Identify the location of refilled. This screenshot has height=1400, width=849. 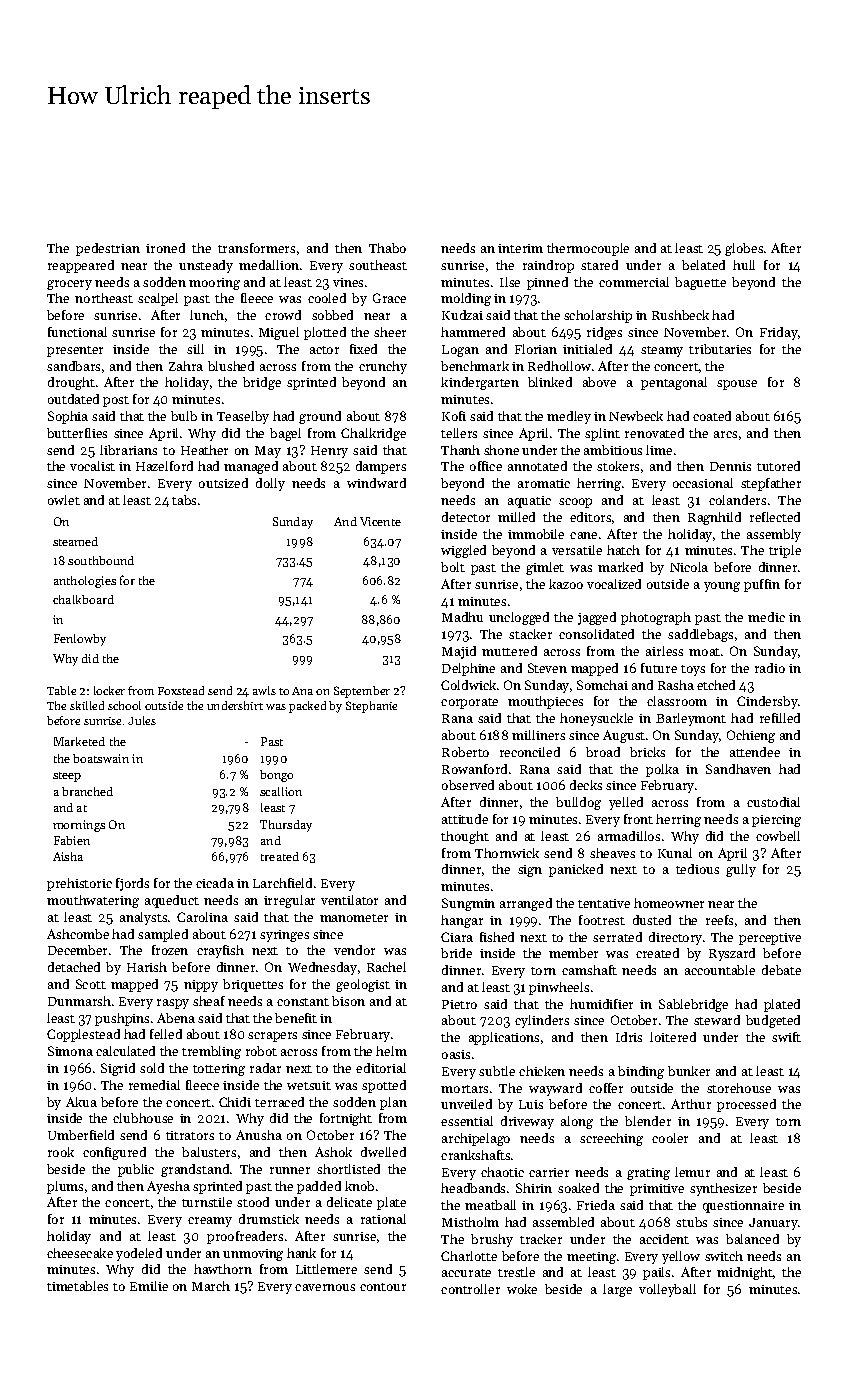
(780, 718).
